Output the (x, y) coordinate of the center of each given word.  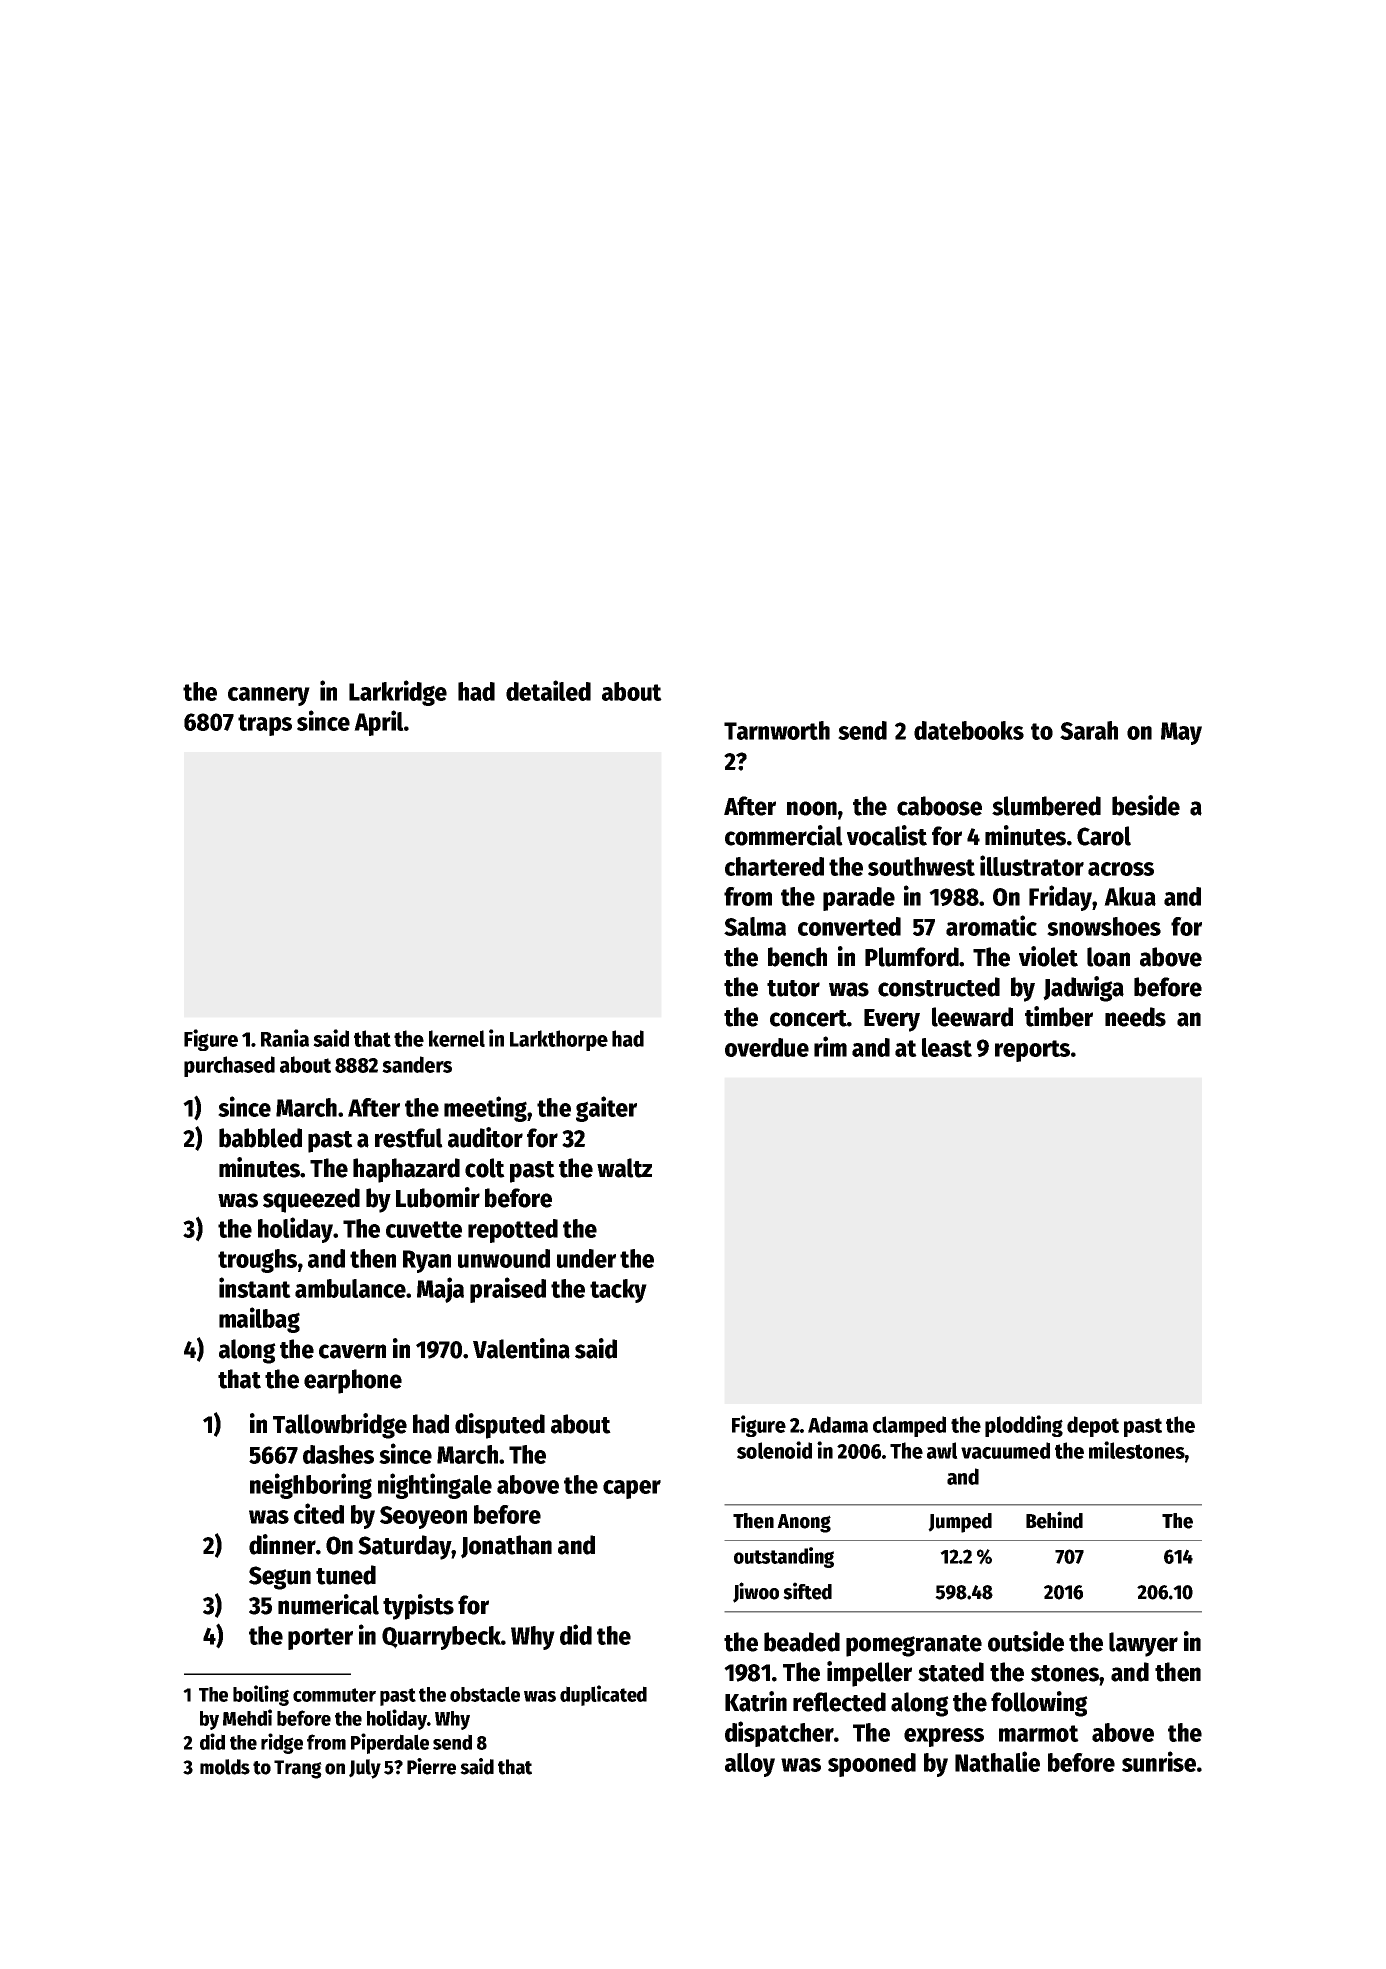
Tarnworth (777, 730)
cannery (269, 696)
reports (1032, 1051)
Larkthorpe (559, 1040)
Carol (1104, 836)
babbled (260, 1138)
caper (632, 1489)
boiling (261, 1695)
